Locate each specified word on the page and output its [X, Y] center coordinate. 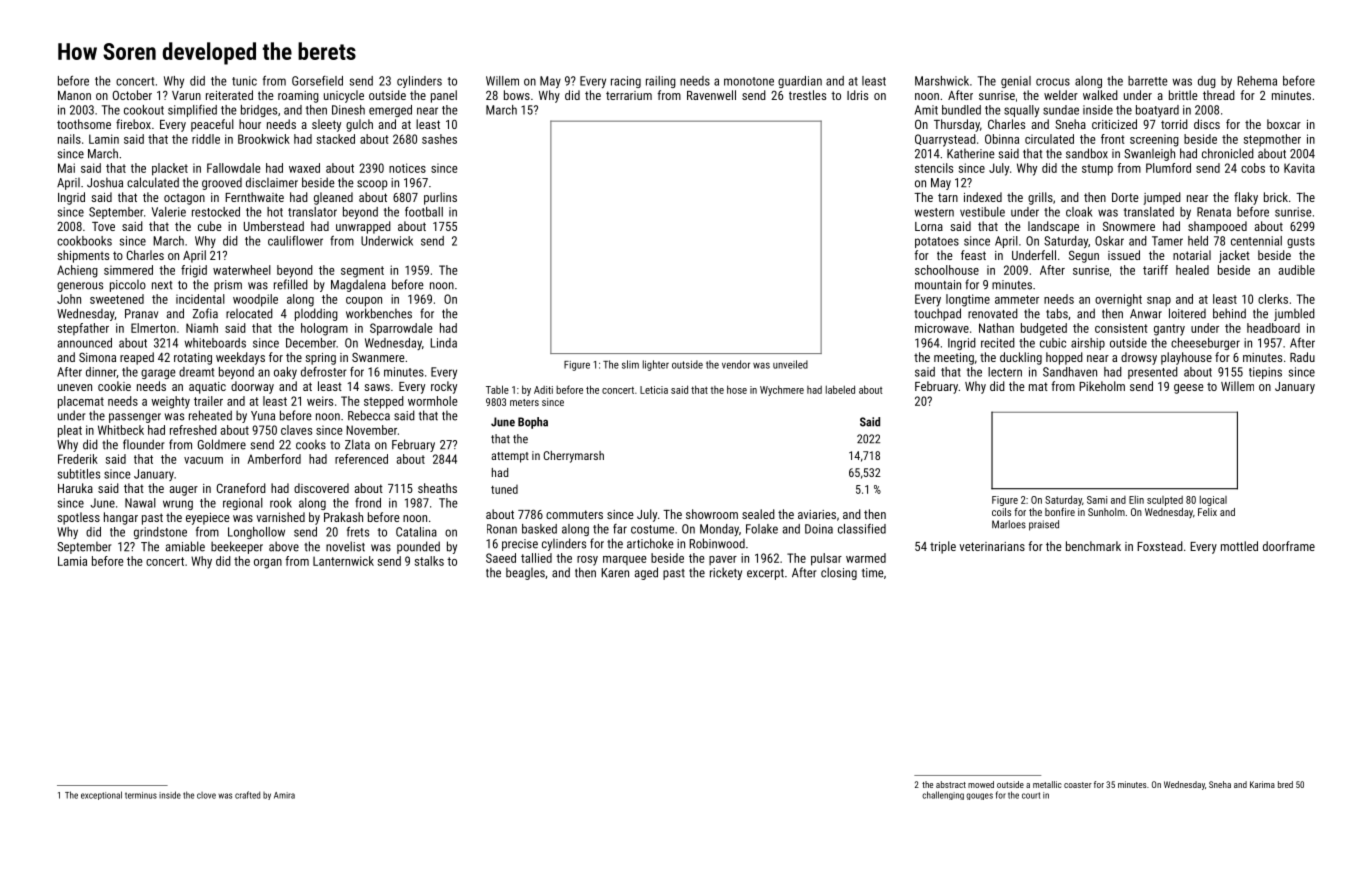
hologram [324, 329]
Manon [74, 95]
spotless [78, 518]
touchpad [937, 314]
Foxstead [1160, 546]
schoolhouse [947, 270]
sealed [758, 514]
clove [206, 795]
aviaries [817, 514]
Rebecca [369, 415]
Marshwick [942, 81]
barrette [1148, 81]
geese [1189, 389]
